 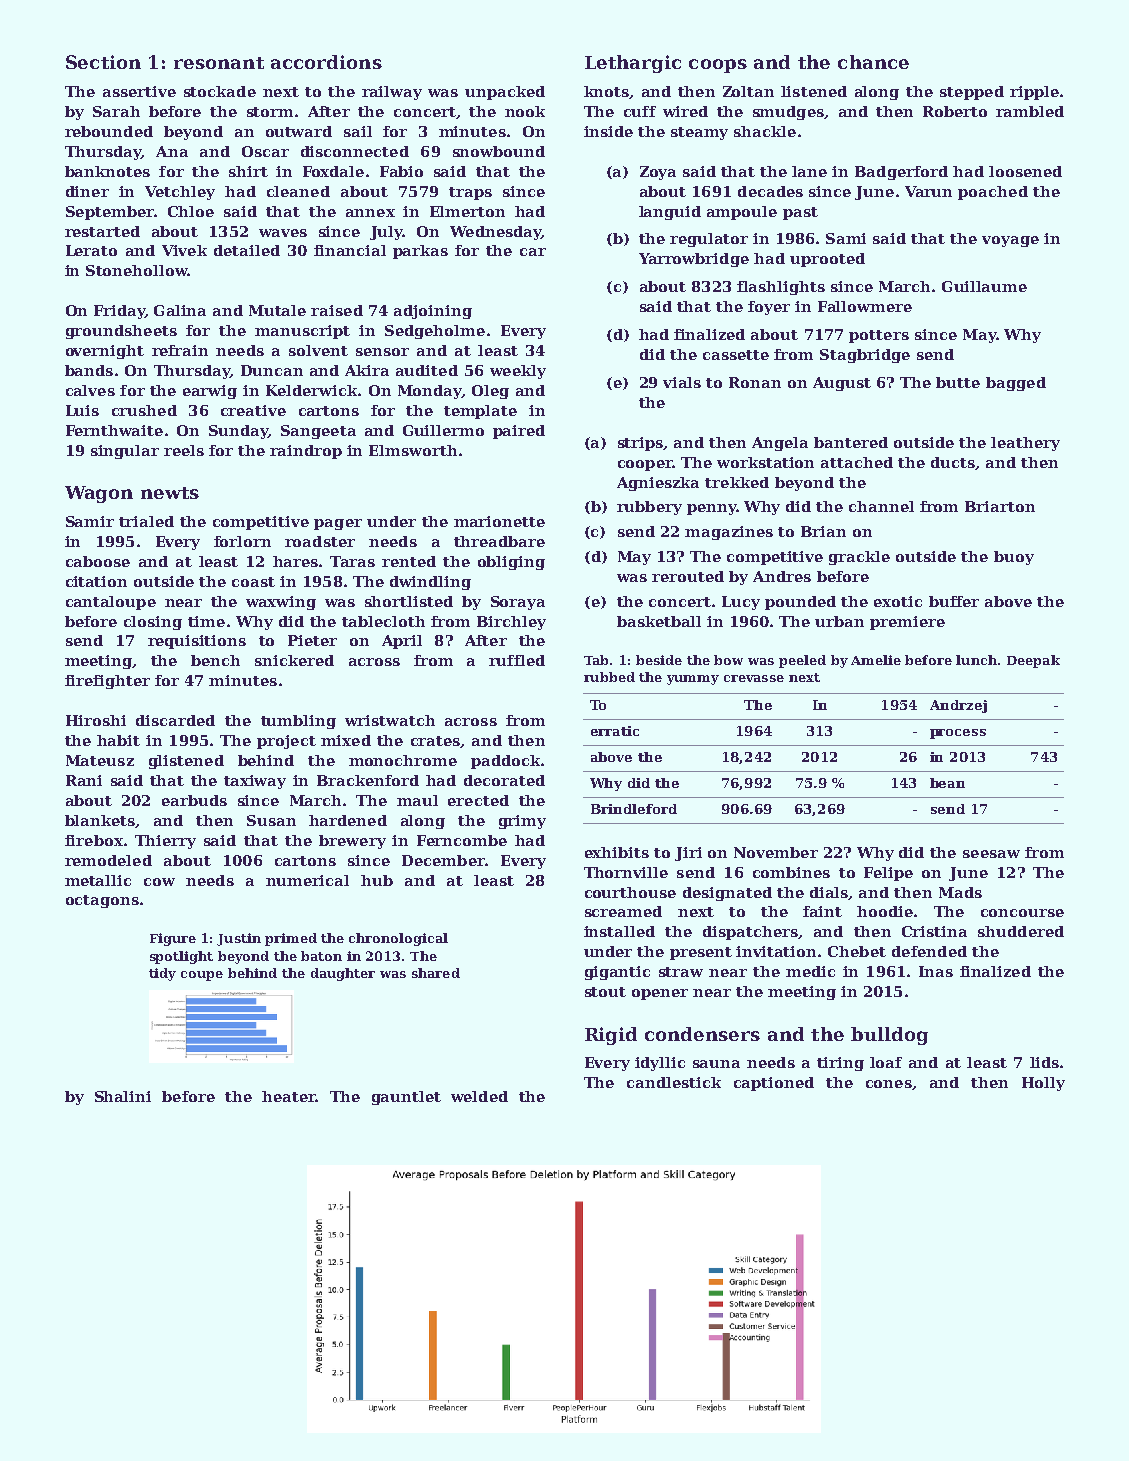 What do you see at coordinates (123, 1096) in the screenshot?
I see `Shalini` at bounding box center [123, 1096].
